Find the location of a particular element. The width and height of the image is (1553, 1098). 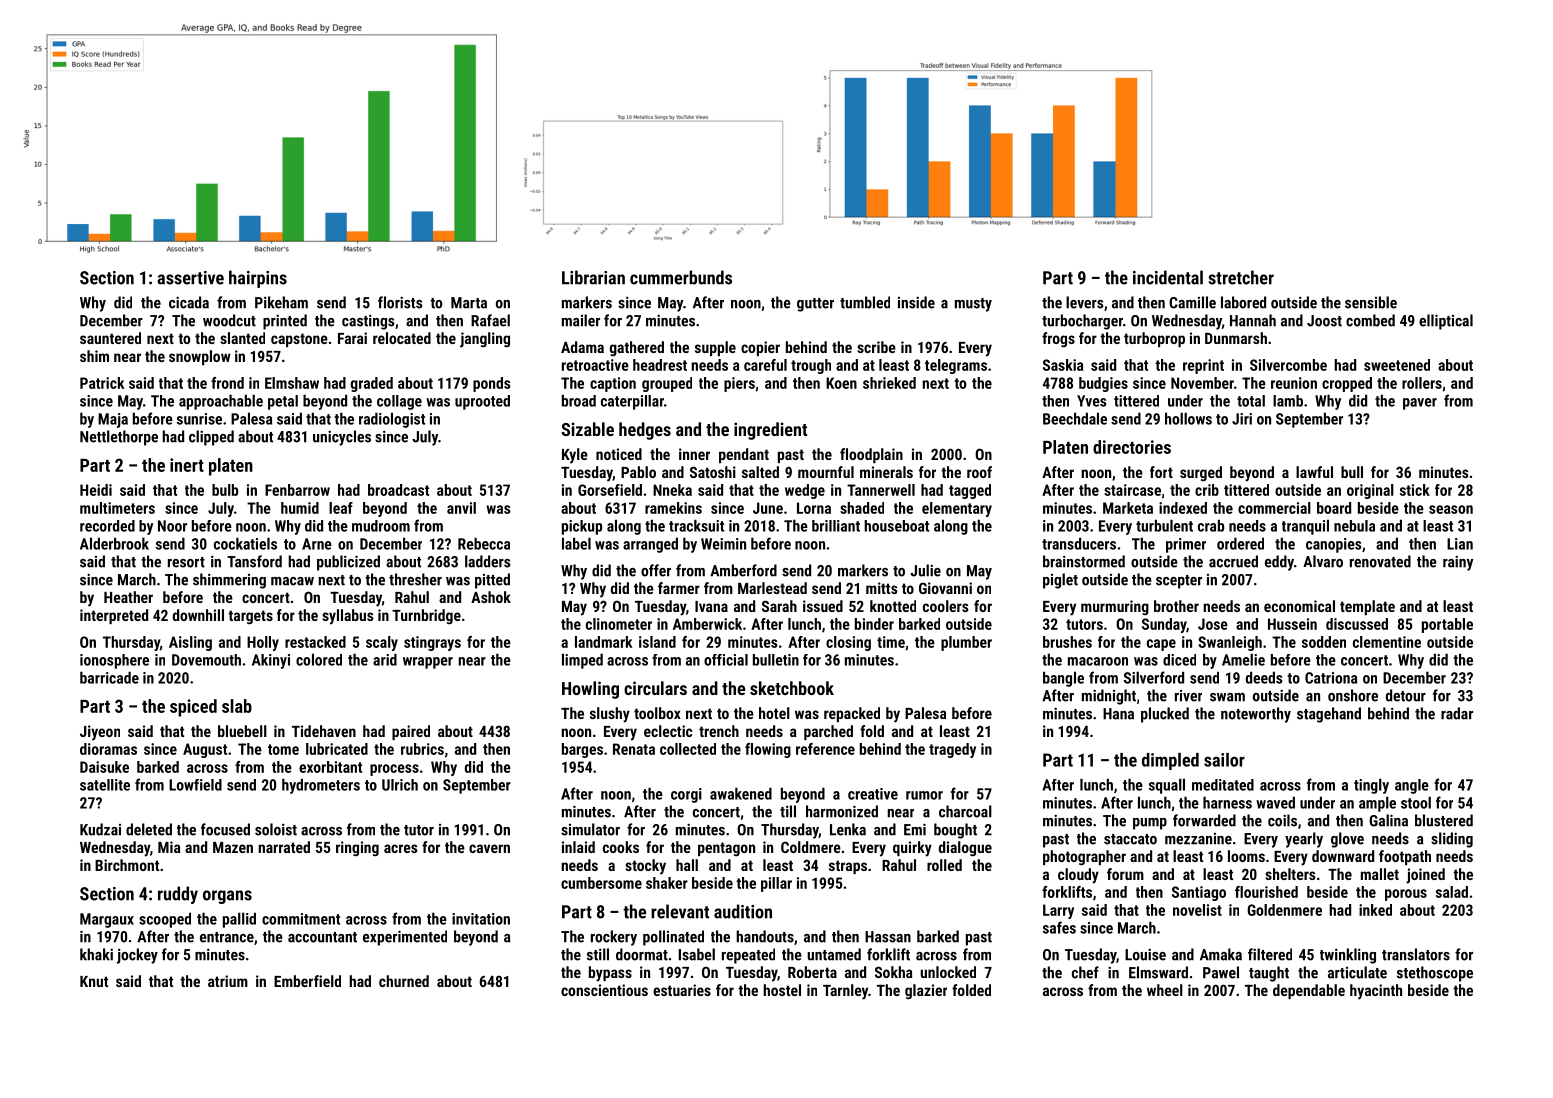

jockey is located at coordinates (137, 956).
